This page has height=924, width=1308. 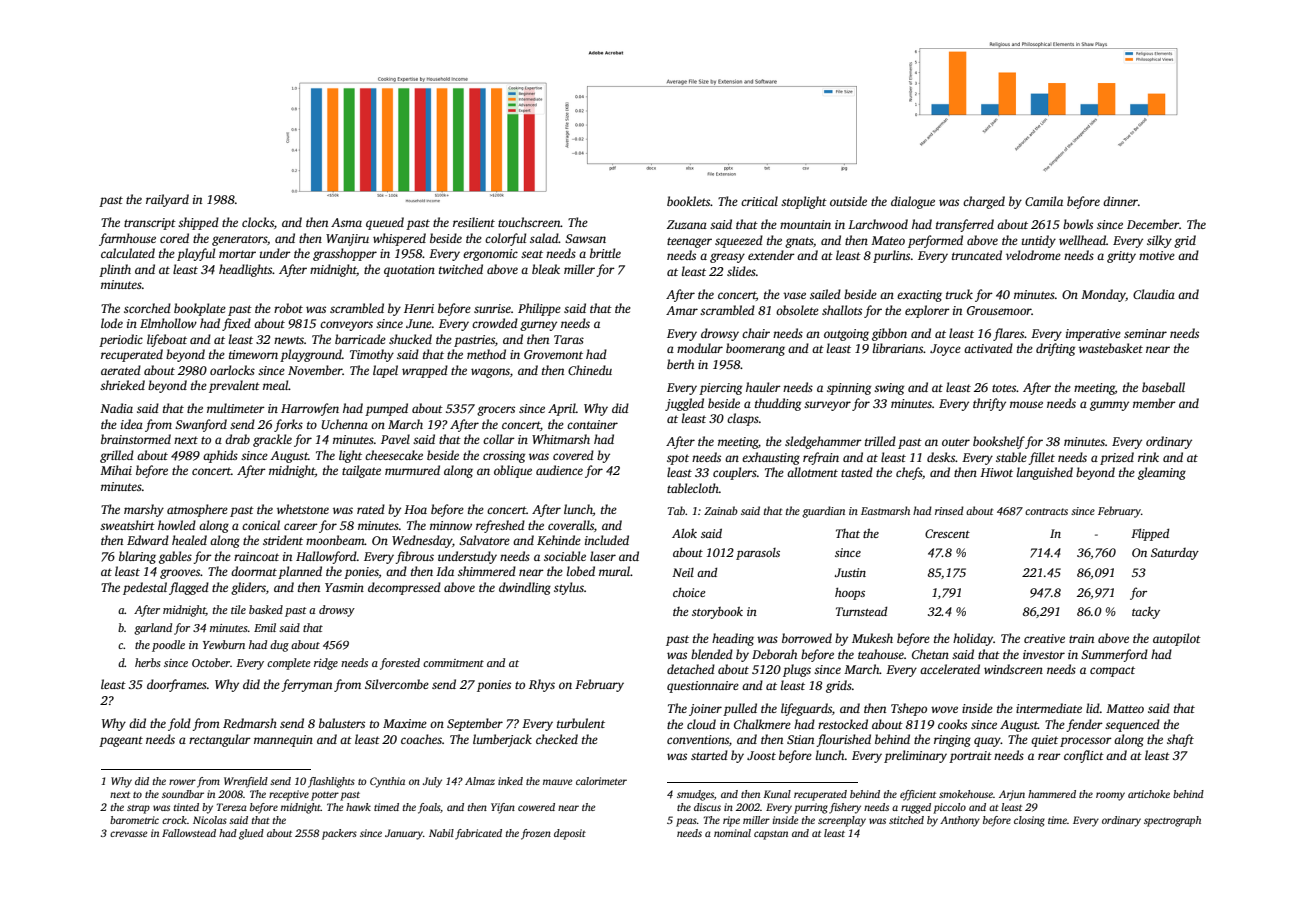 I want to click on healed, so click(x=189, y=540).
